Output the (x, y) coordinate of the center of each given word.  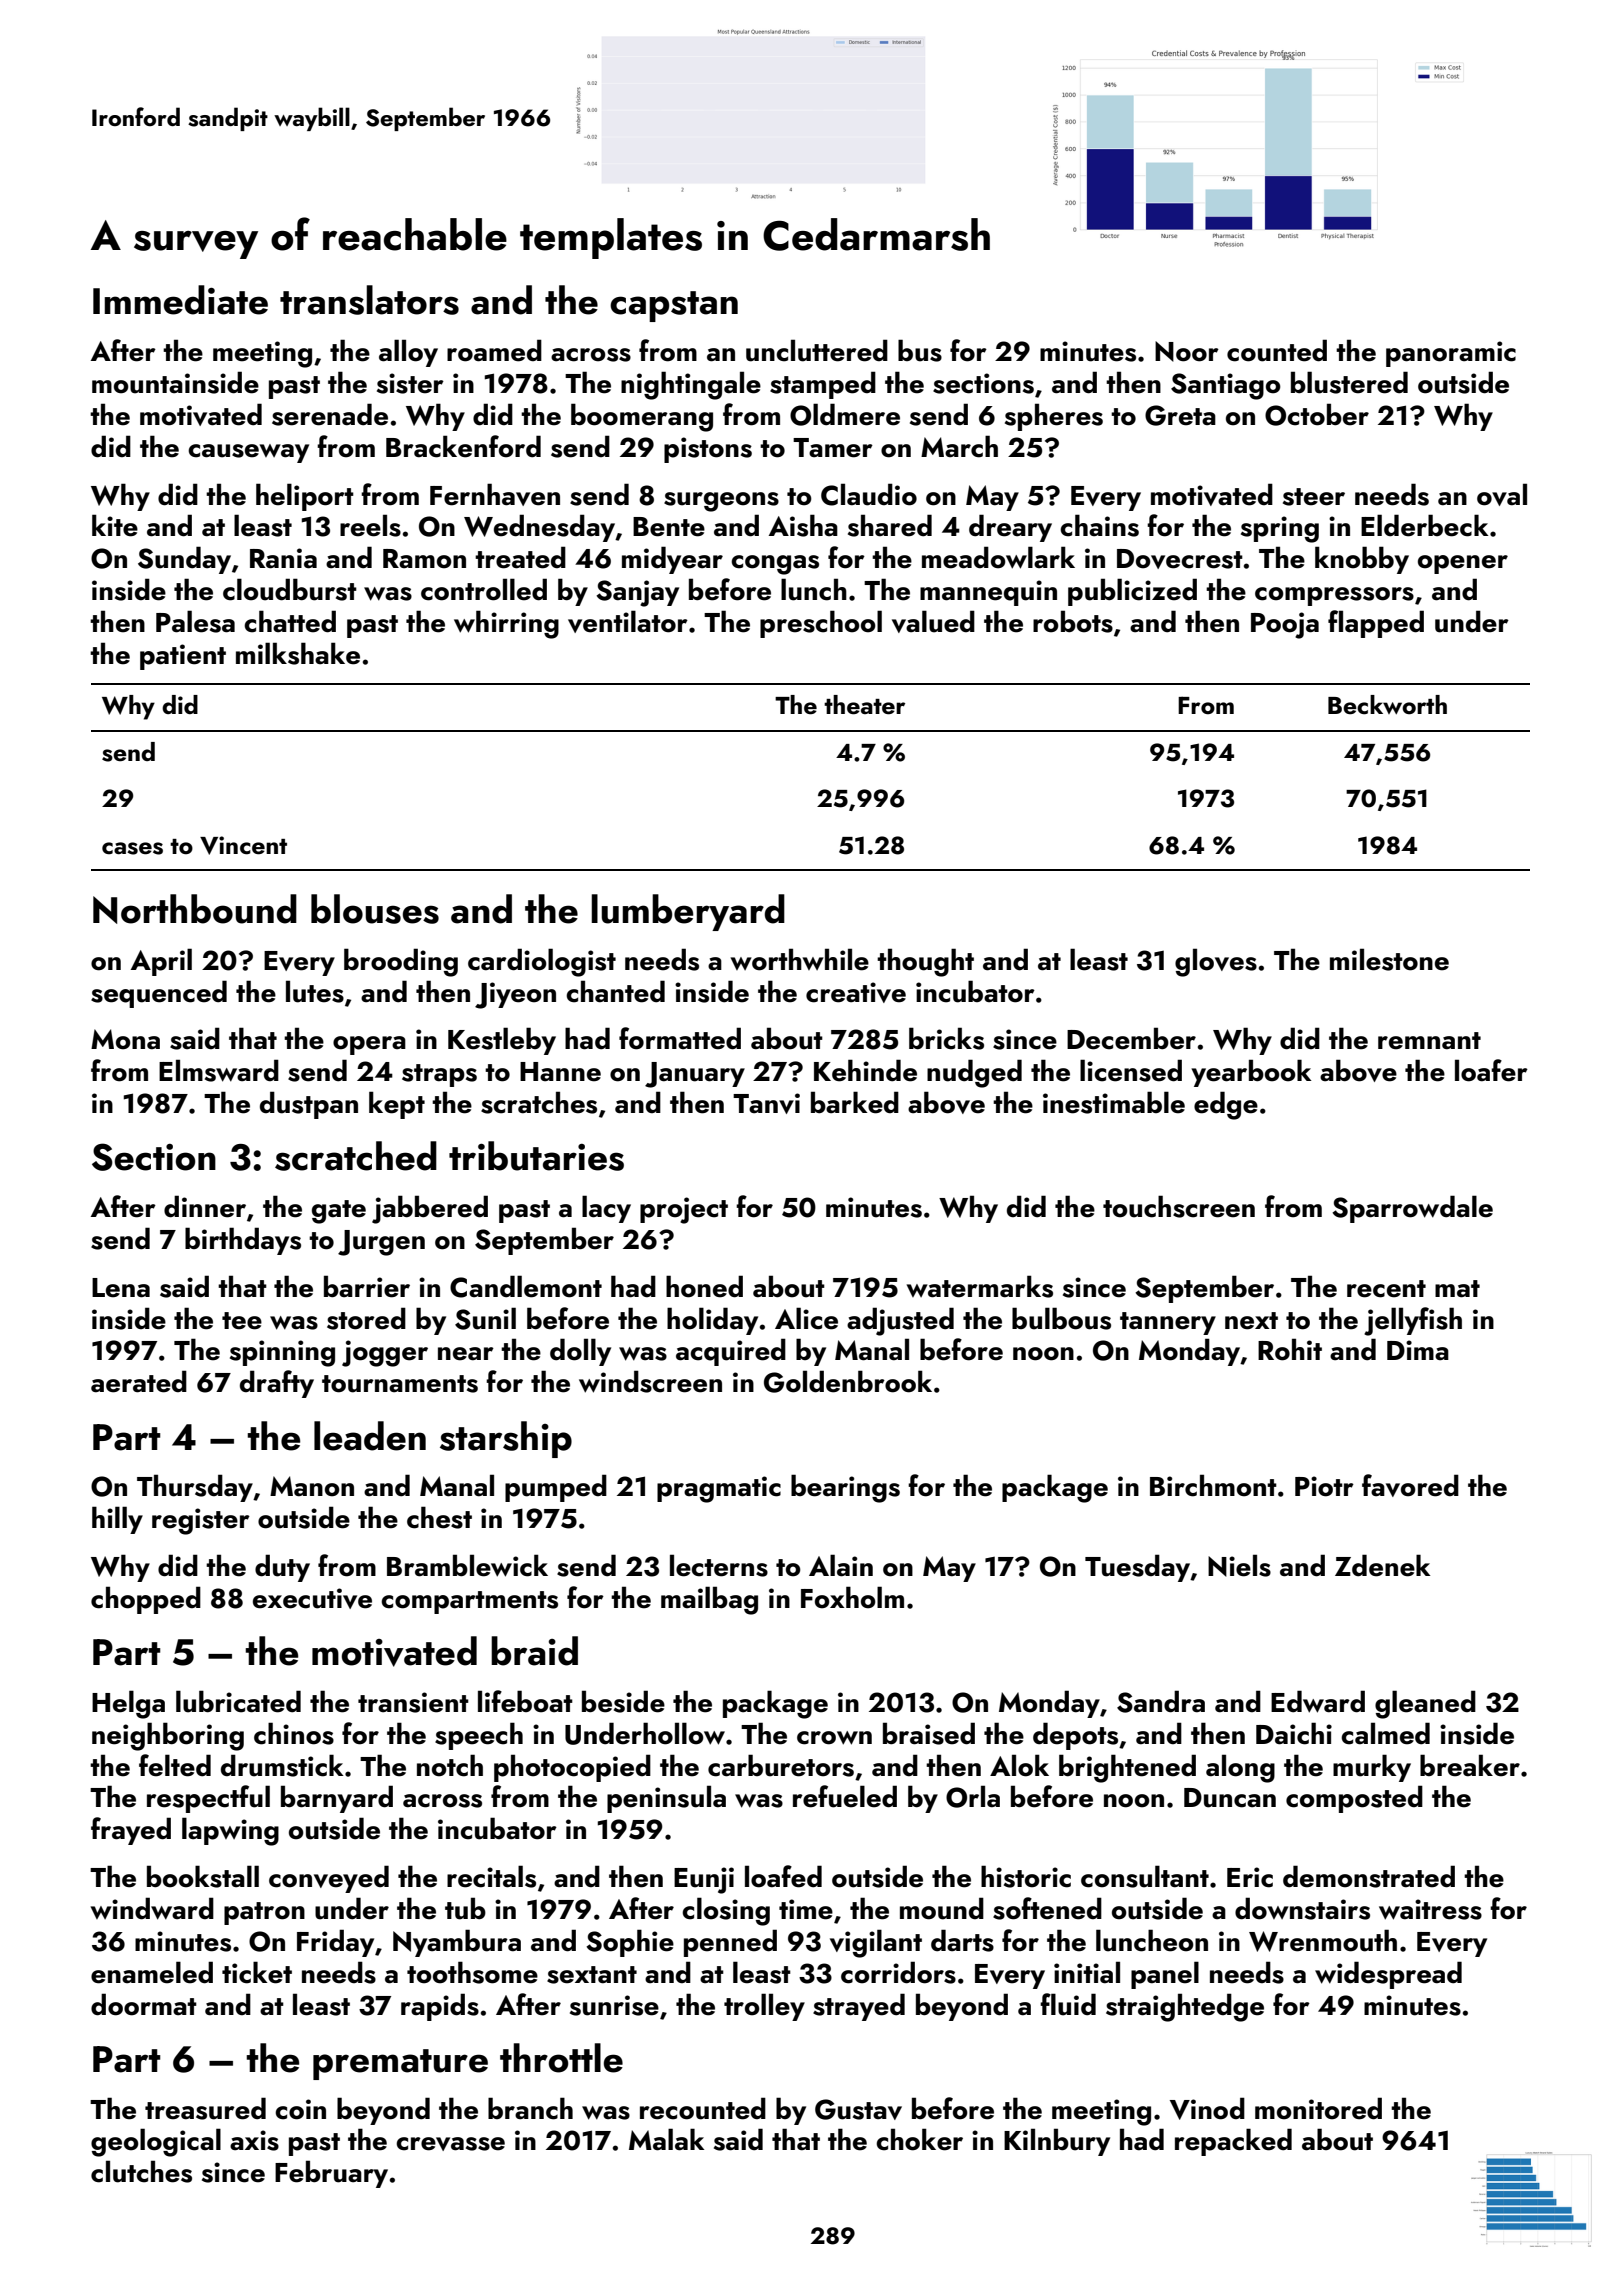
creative (856, 992)
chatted (290, 621)
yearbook (1251, 1073)
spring (1280, 529)
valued (933, 621)
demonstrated (1369, 1876)
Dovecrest (1180, 559)
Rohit (1290, 1349)
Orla (973, 1796)
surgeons (721, 502)
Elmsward (219, 1070)
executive (312, 1598)
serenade (330, 414)
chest (439, 1517)
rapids (440, 2007)
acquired (731, 1352)
